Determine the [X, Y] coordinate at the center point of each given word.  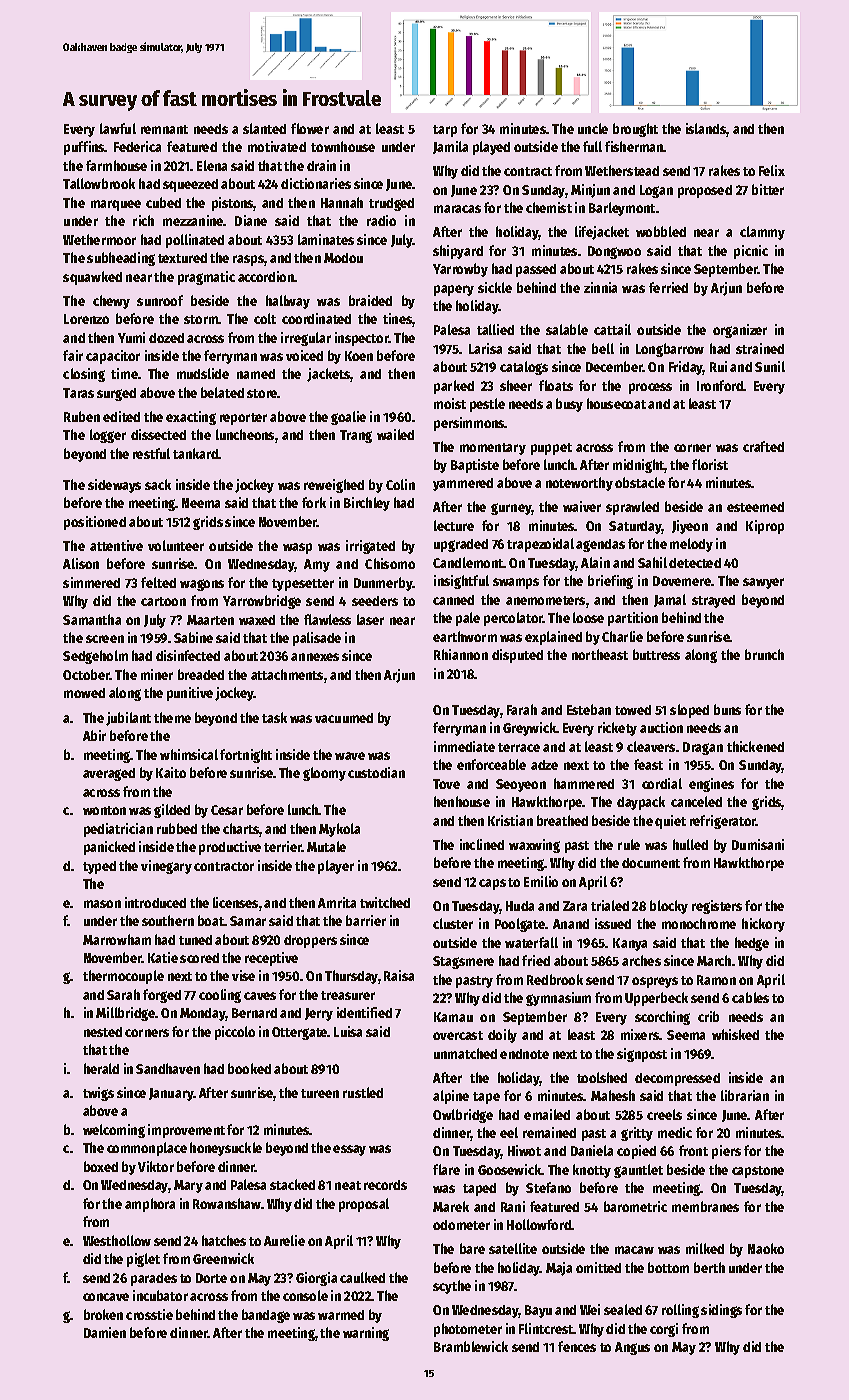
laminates [326, 239]
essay [349, 1150]
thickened [755, 746]
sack [158, 484]
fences [577, 1346]
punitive [190, 694]
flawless [327, 619]
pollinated [195, 241]
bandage [266, 1316]
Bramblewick [471, 1346]
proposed [705, 191]
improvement [186, 1131]
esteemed [755, 507]
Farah [522, 709]
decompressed [677, 1079]
